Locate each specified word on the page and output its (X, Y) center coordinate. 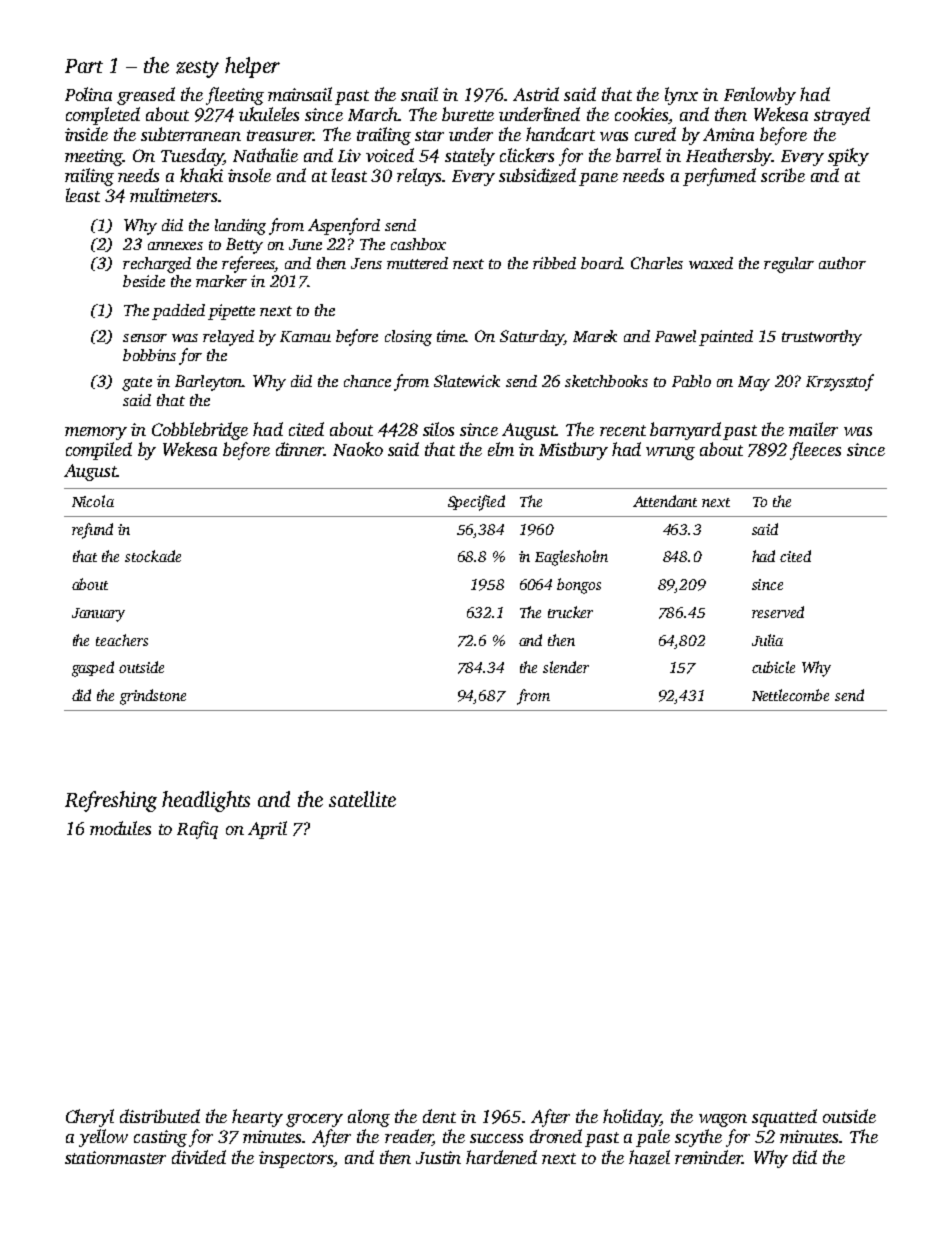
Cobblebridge (200, 431)
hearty (257, 1118)
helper (252, 67)
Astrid (536, 94)
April (267, 830)
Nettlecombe (790, 695)
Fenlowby (760, 96)
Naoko (358, 449)
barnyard (685, 431)
